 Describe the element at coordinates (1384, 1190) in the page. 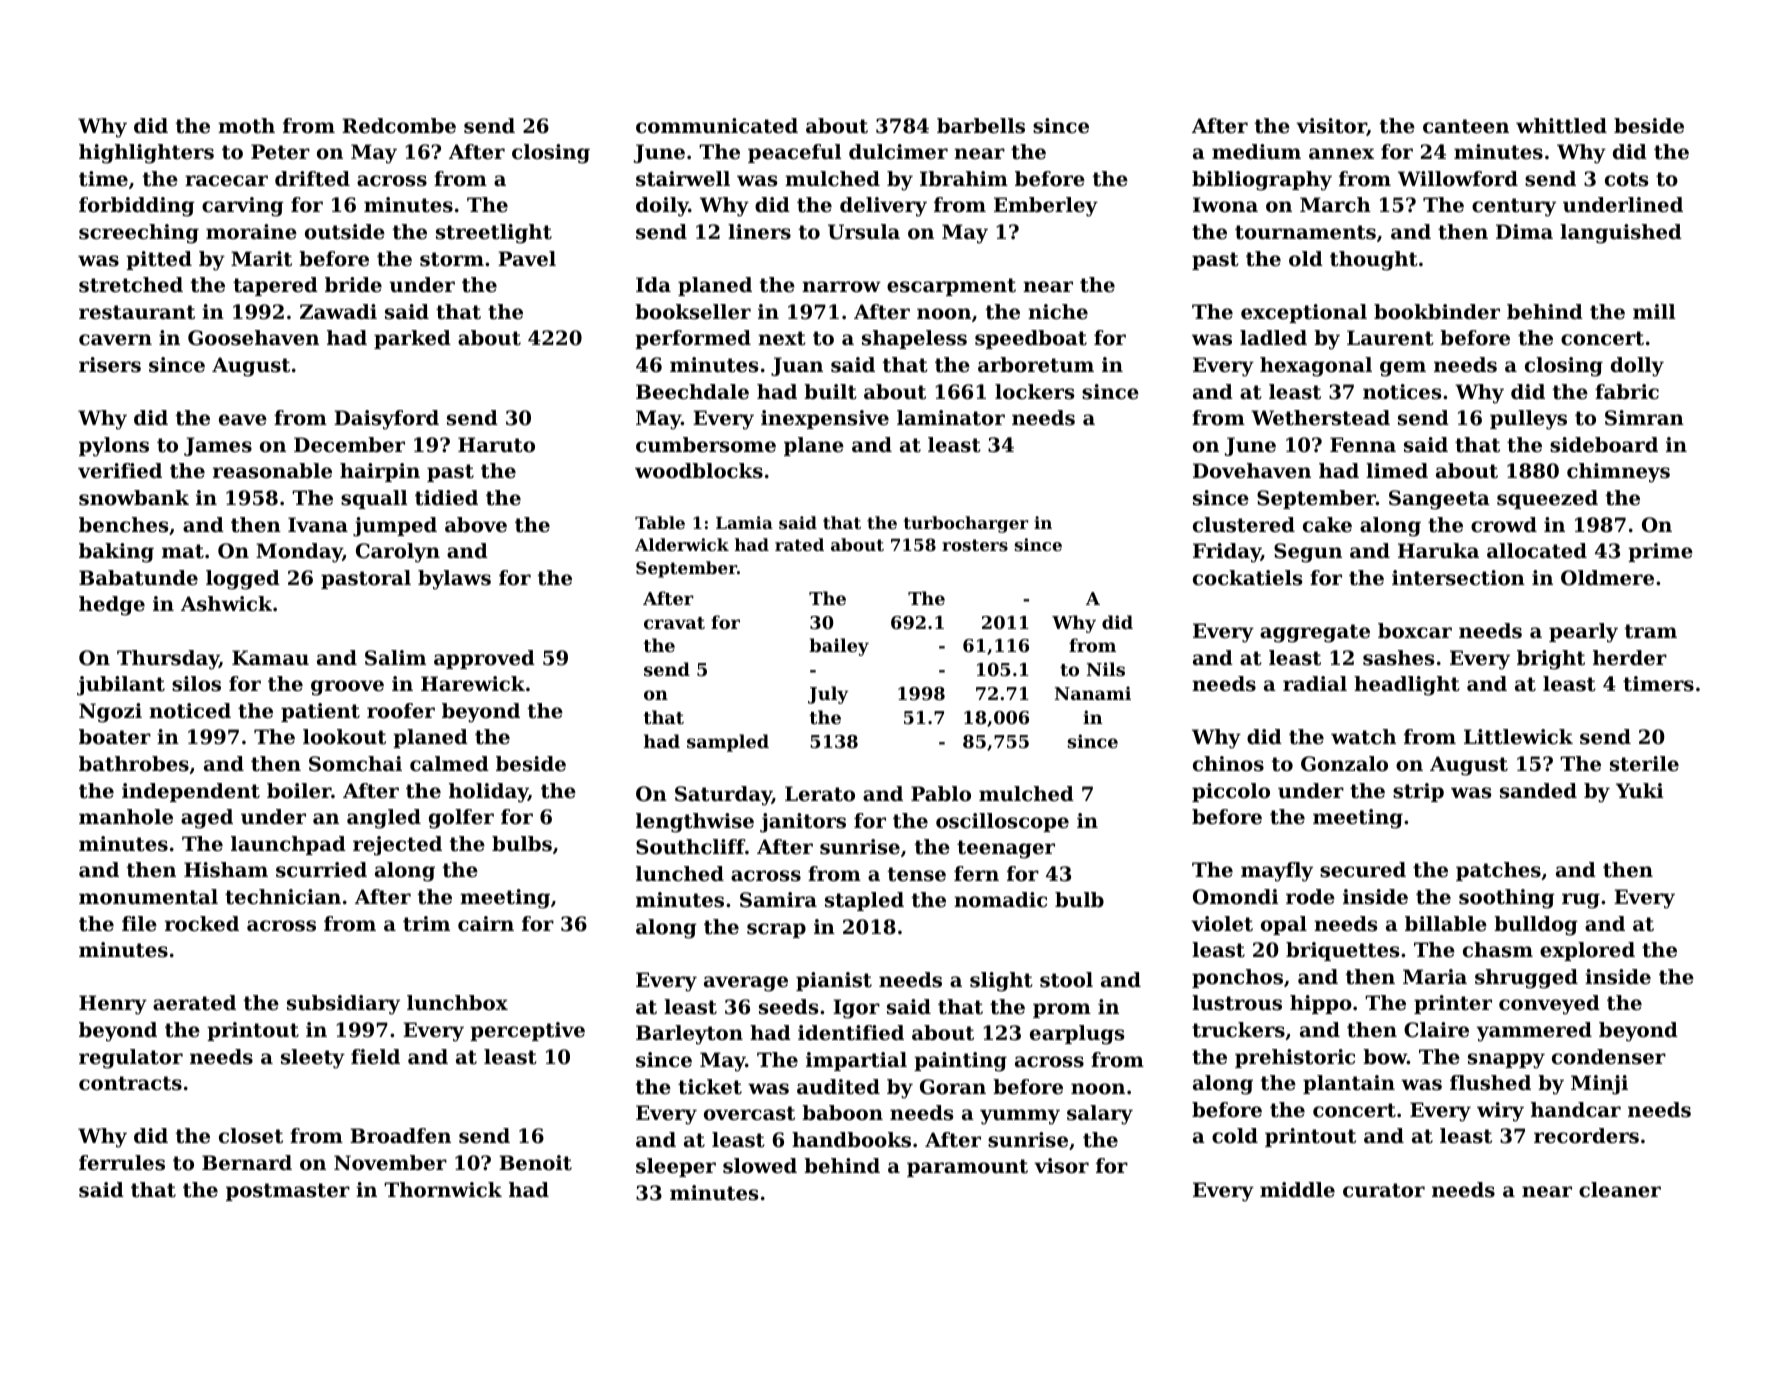

I see `curator` at that location.
